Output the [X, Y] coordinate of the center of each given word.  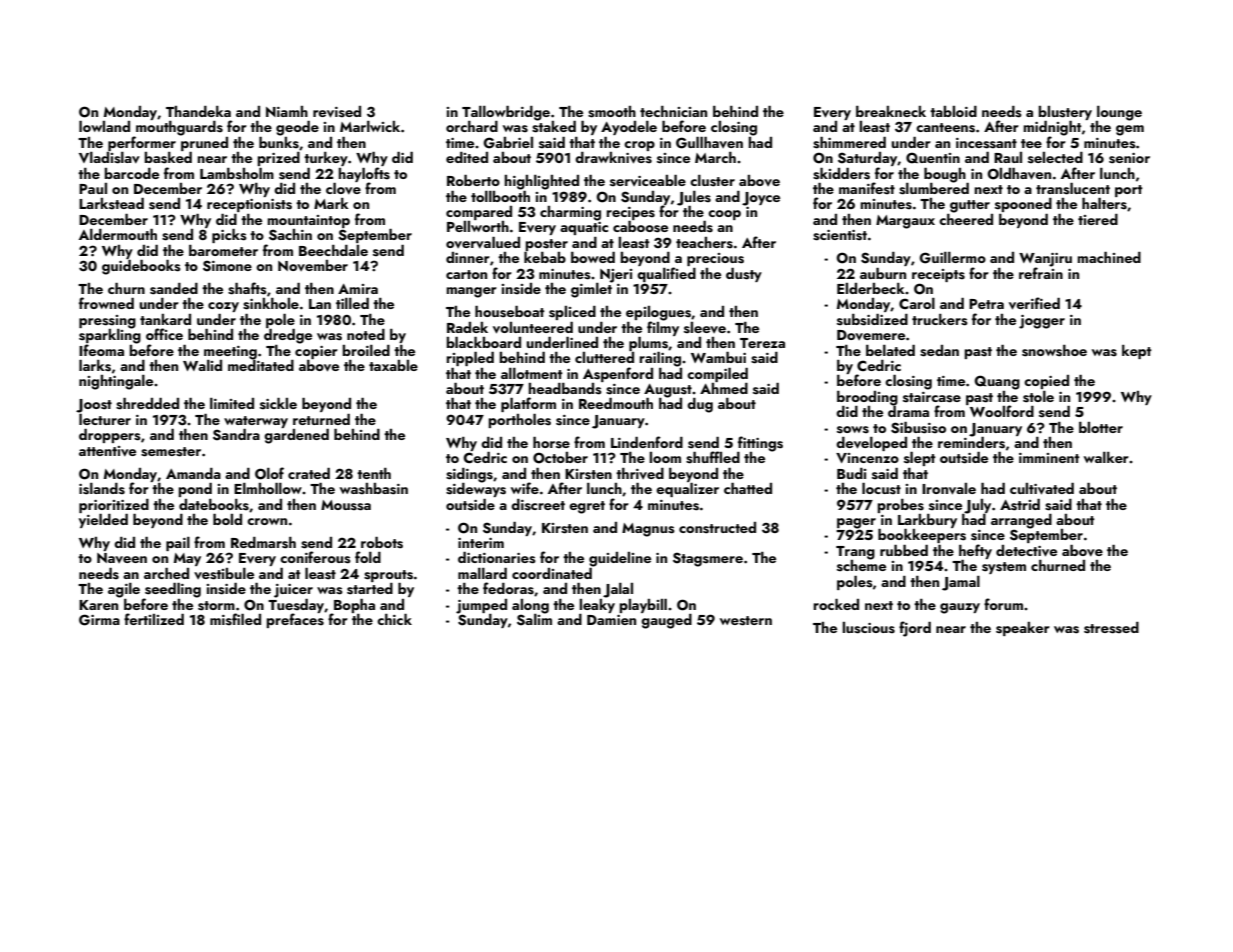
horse [551, 443]
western [746, 621]
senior [1129, 158]
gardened [296, 436]
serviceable [648, 181]
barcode [131, 173]
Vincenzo [867, 458]
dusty [744, 275]
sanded [174, 289]
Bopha [354, 606]
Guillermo [952, 258]
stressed [1111, 628]
